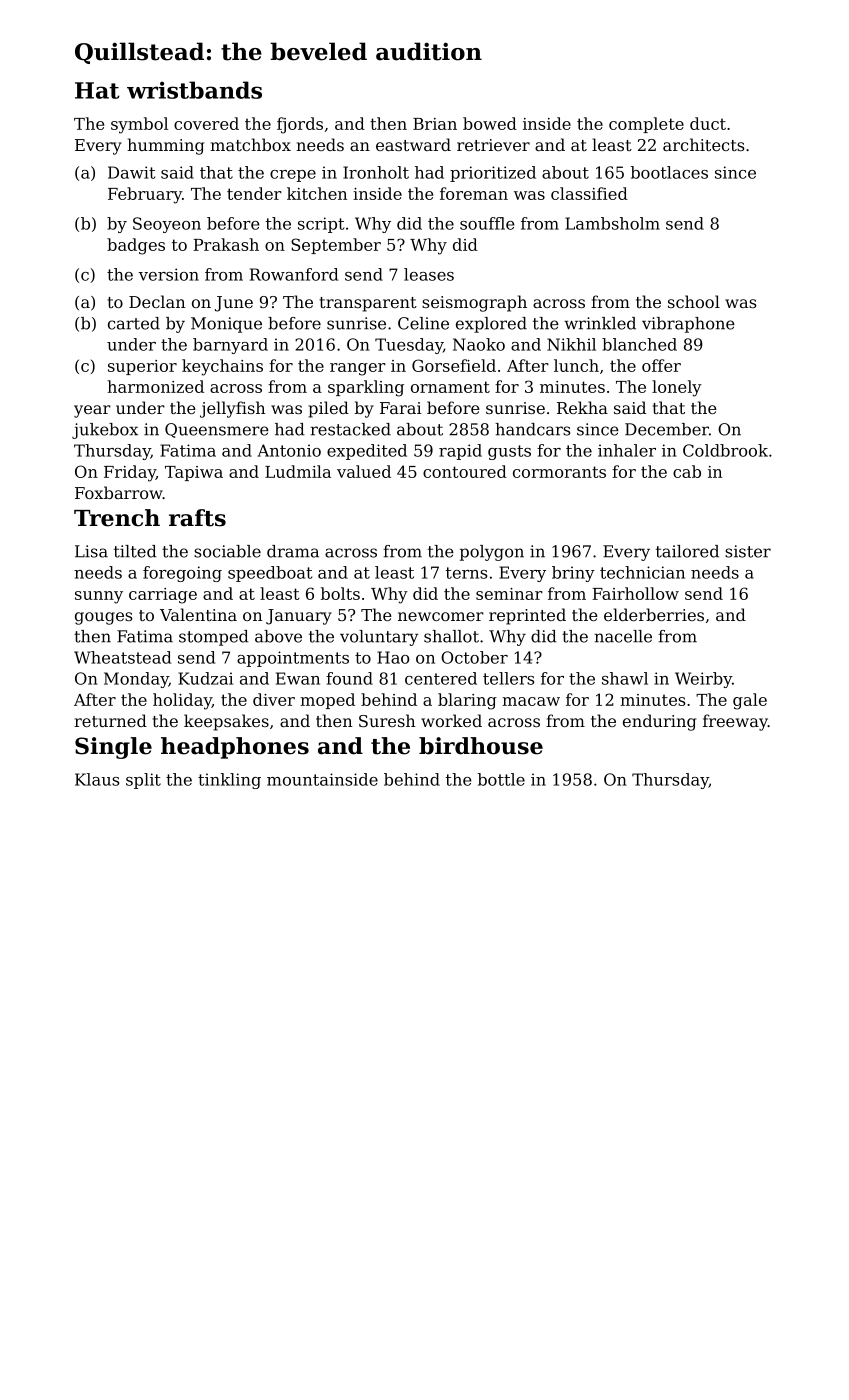 Image resolution: width=849 pixels, height=1400 pixels. Describe the element at coordinates (501, 779) in the screenshot. I see `bottle` at that location.
